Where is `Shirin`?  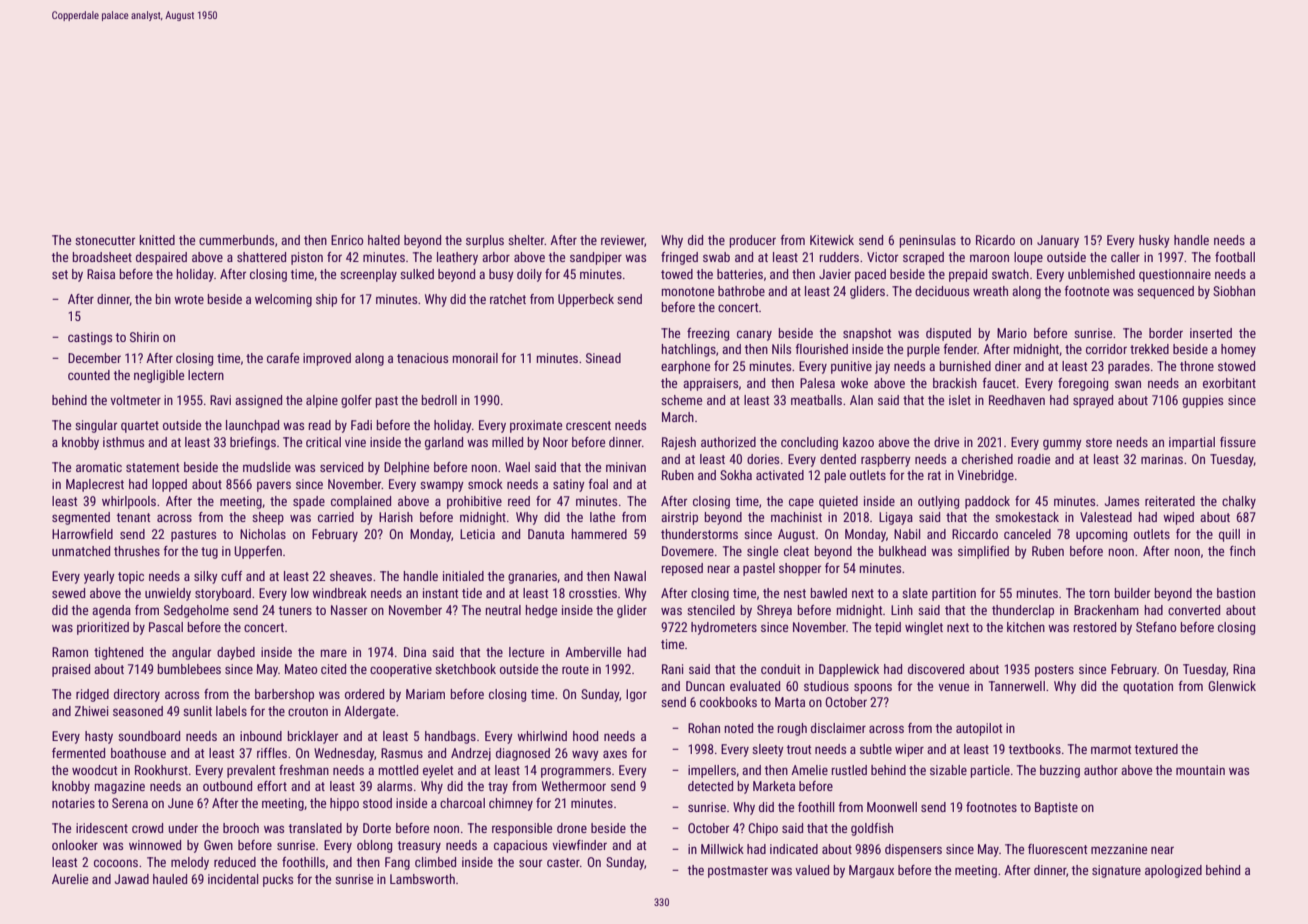
Shirin is located at coordinates (144, 337).
